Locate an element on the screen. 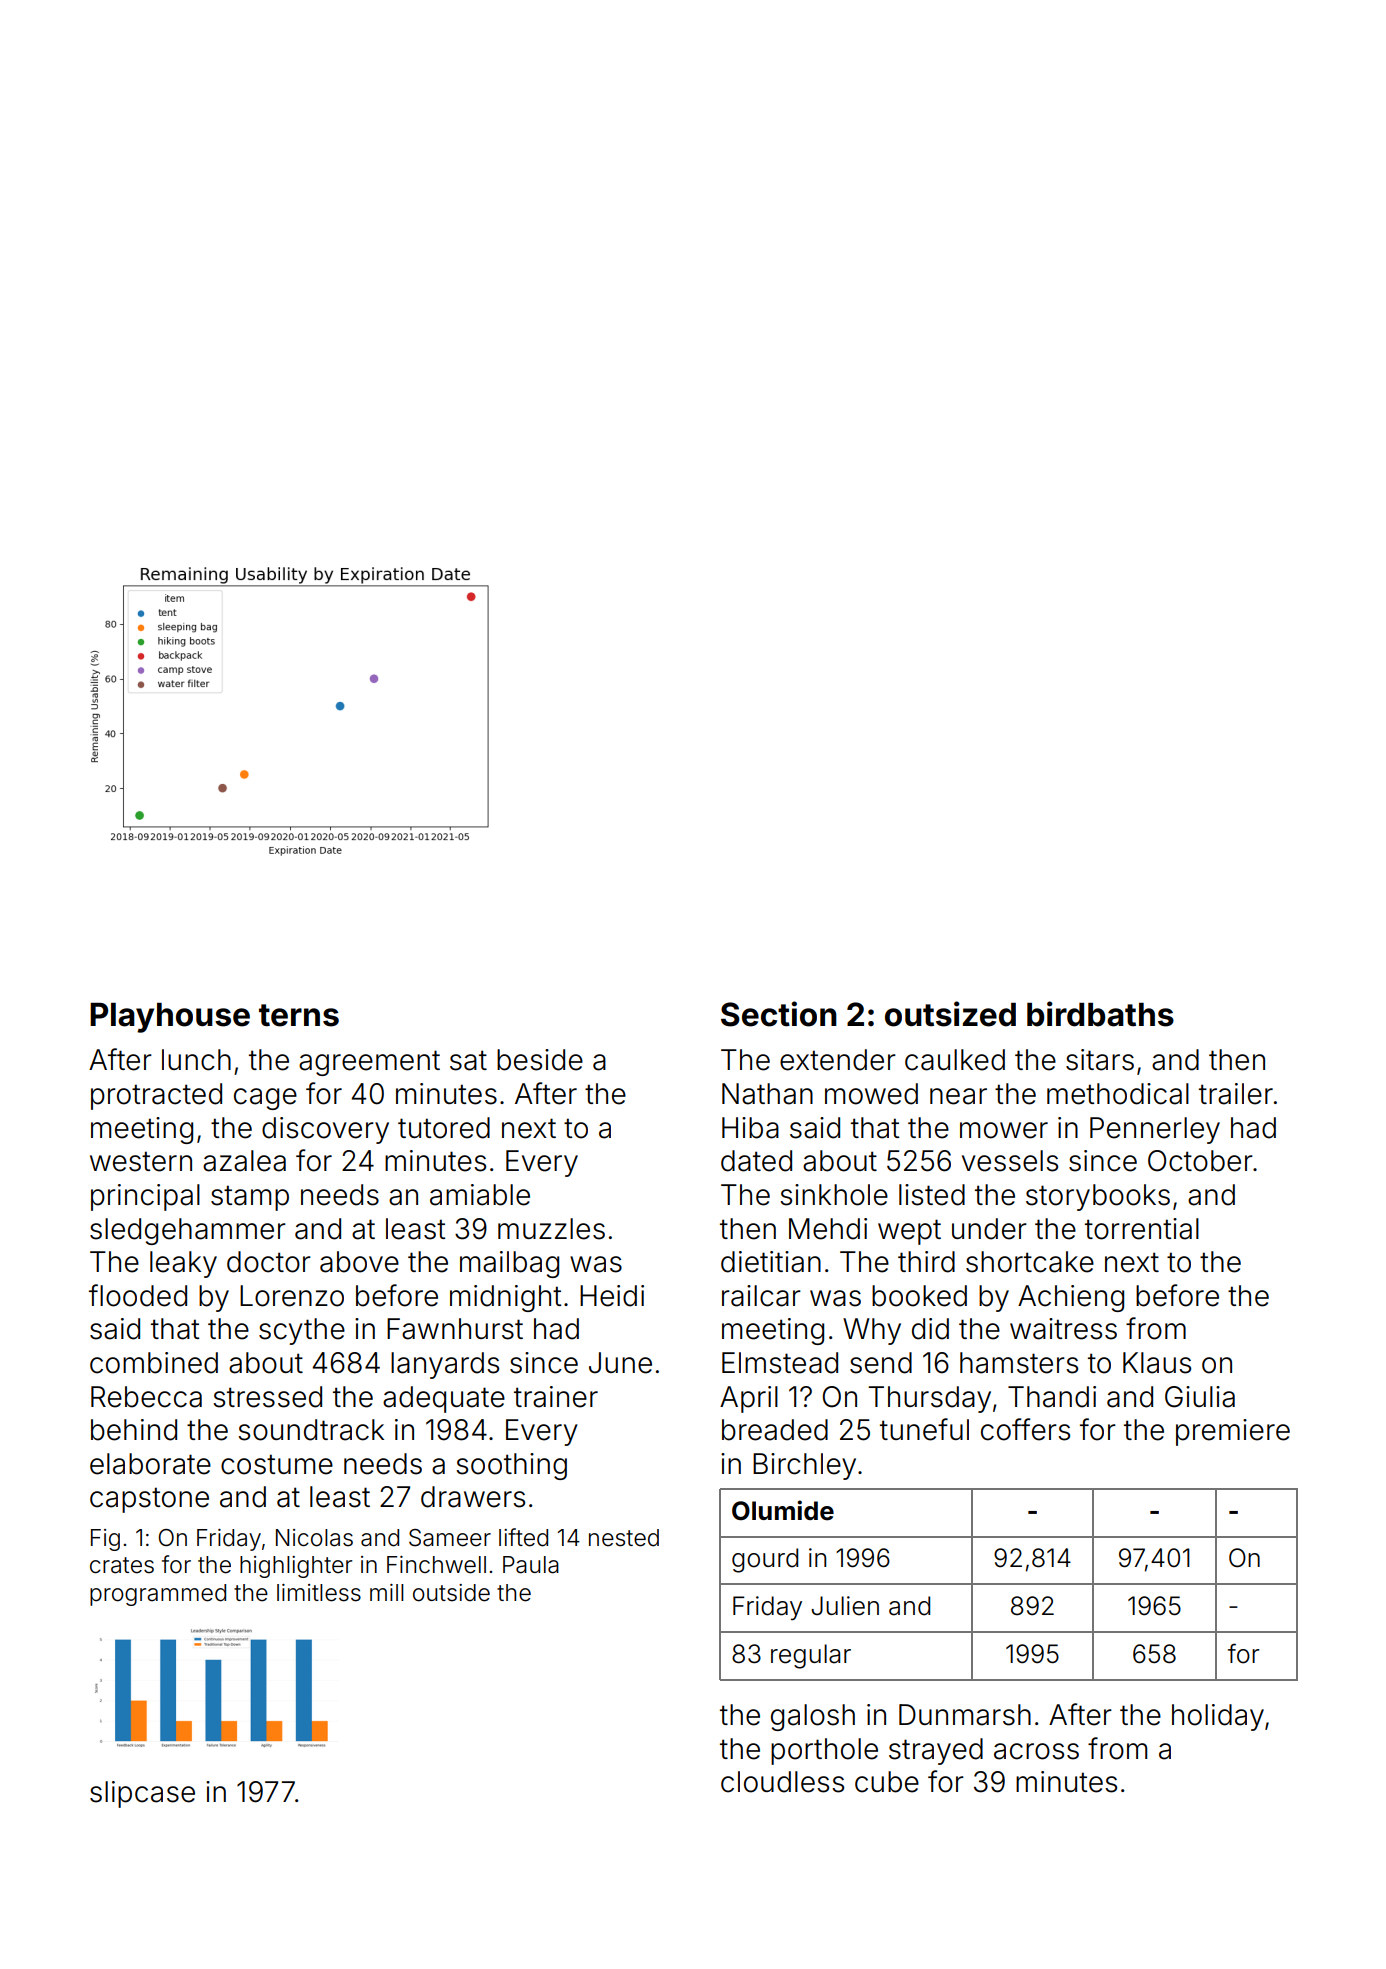 The width and height of the screenshot is (1386, 1969). Why is located at coordinates (872, 1331).
